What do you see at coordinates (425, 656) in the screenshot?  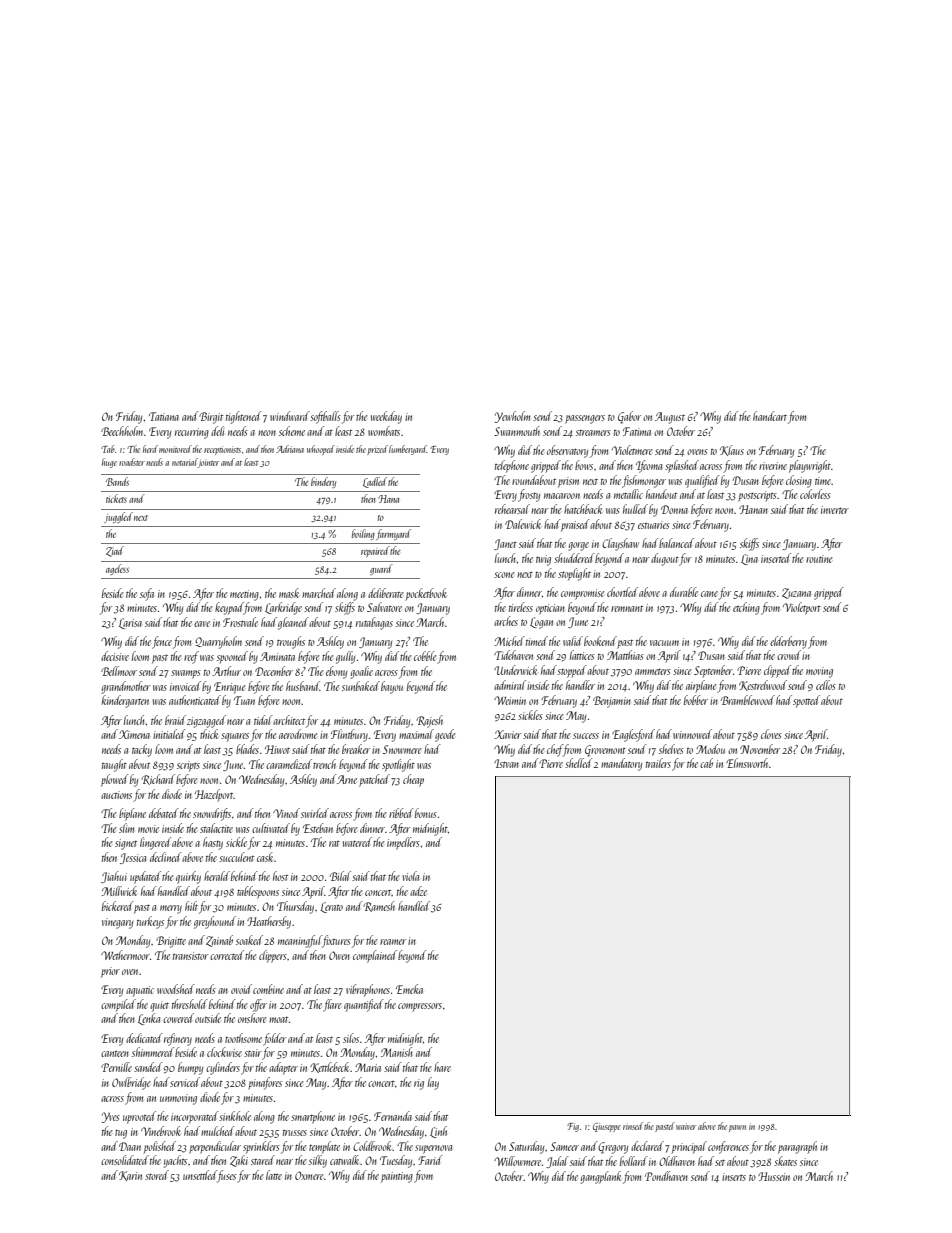 I see `cobble` at bounding box center [425, 656].
